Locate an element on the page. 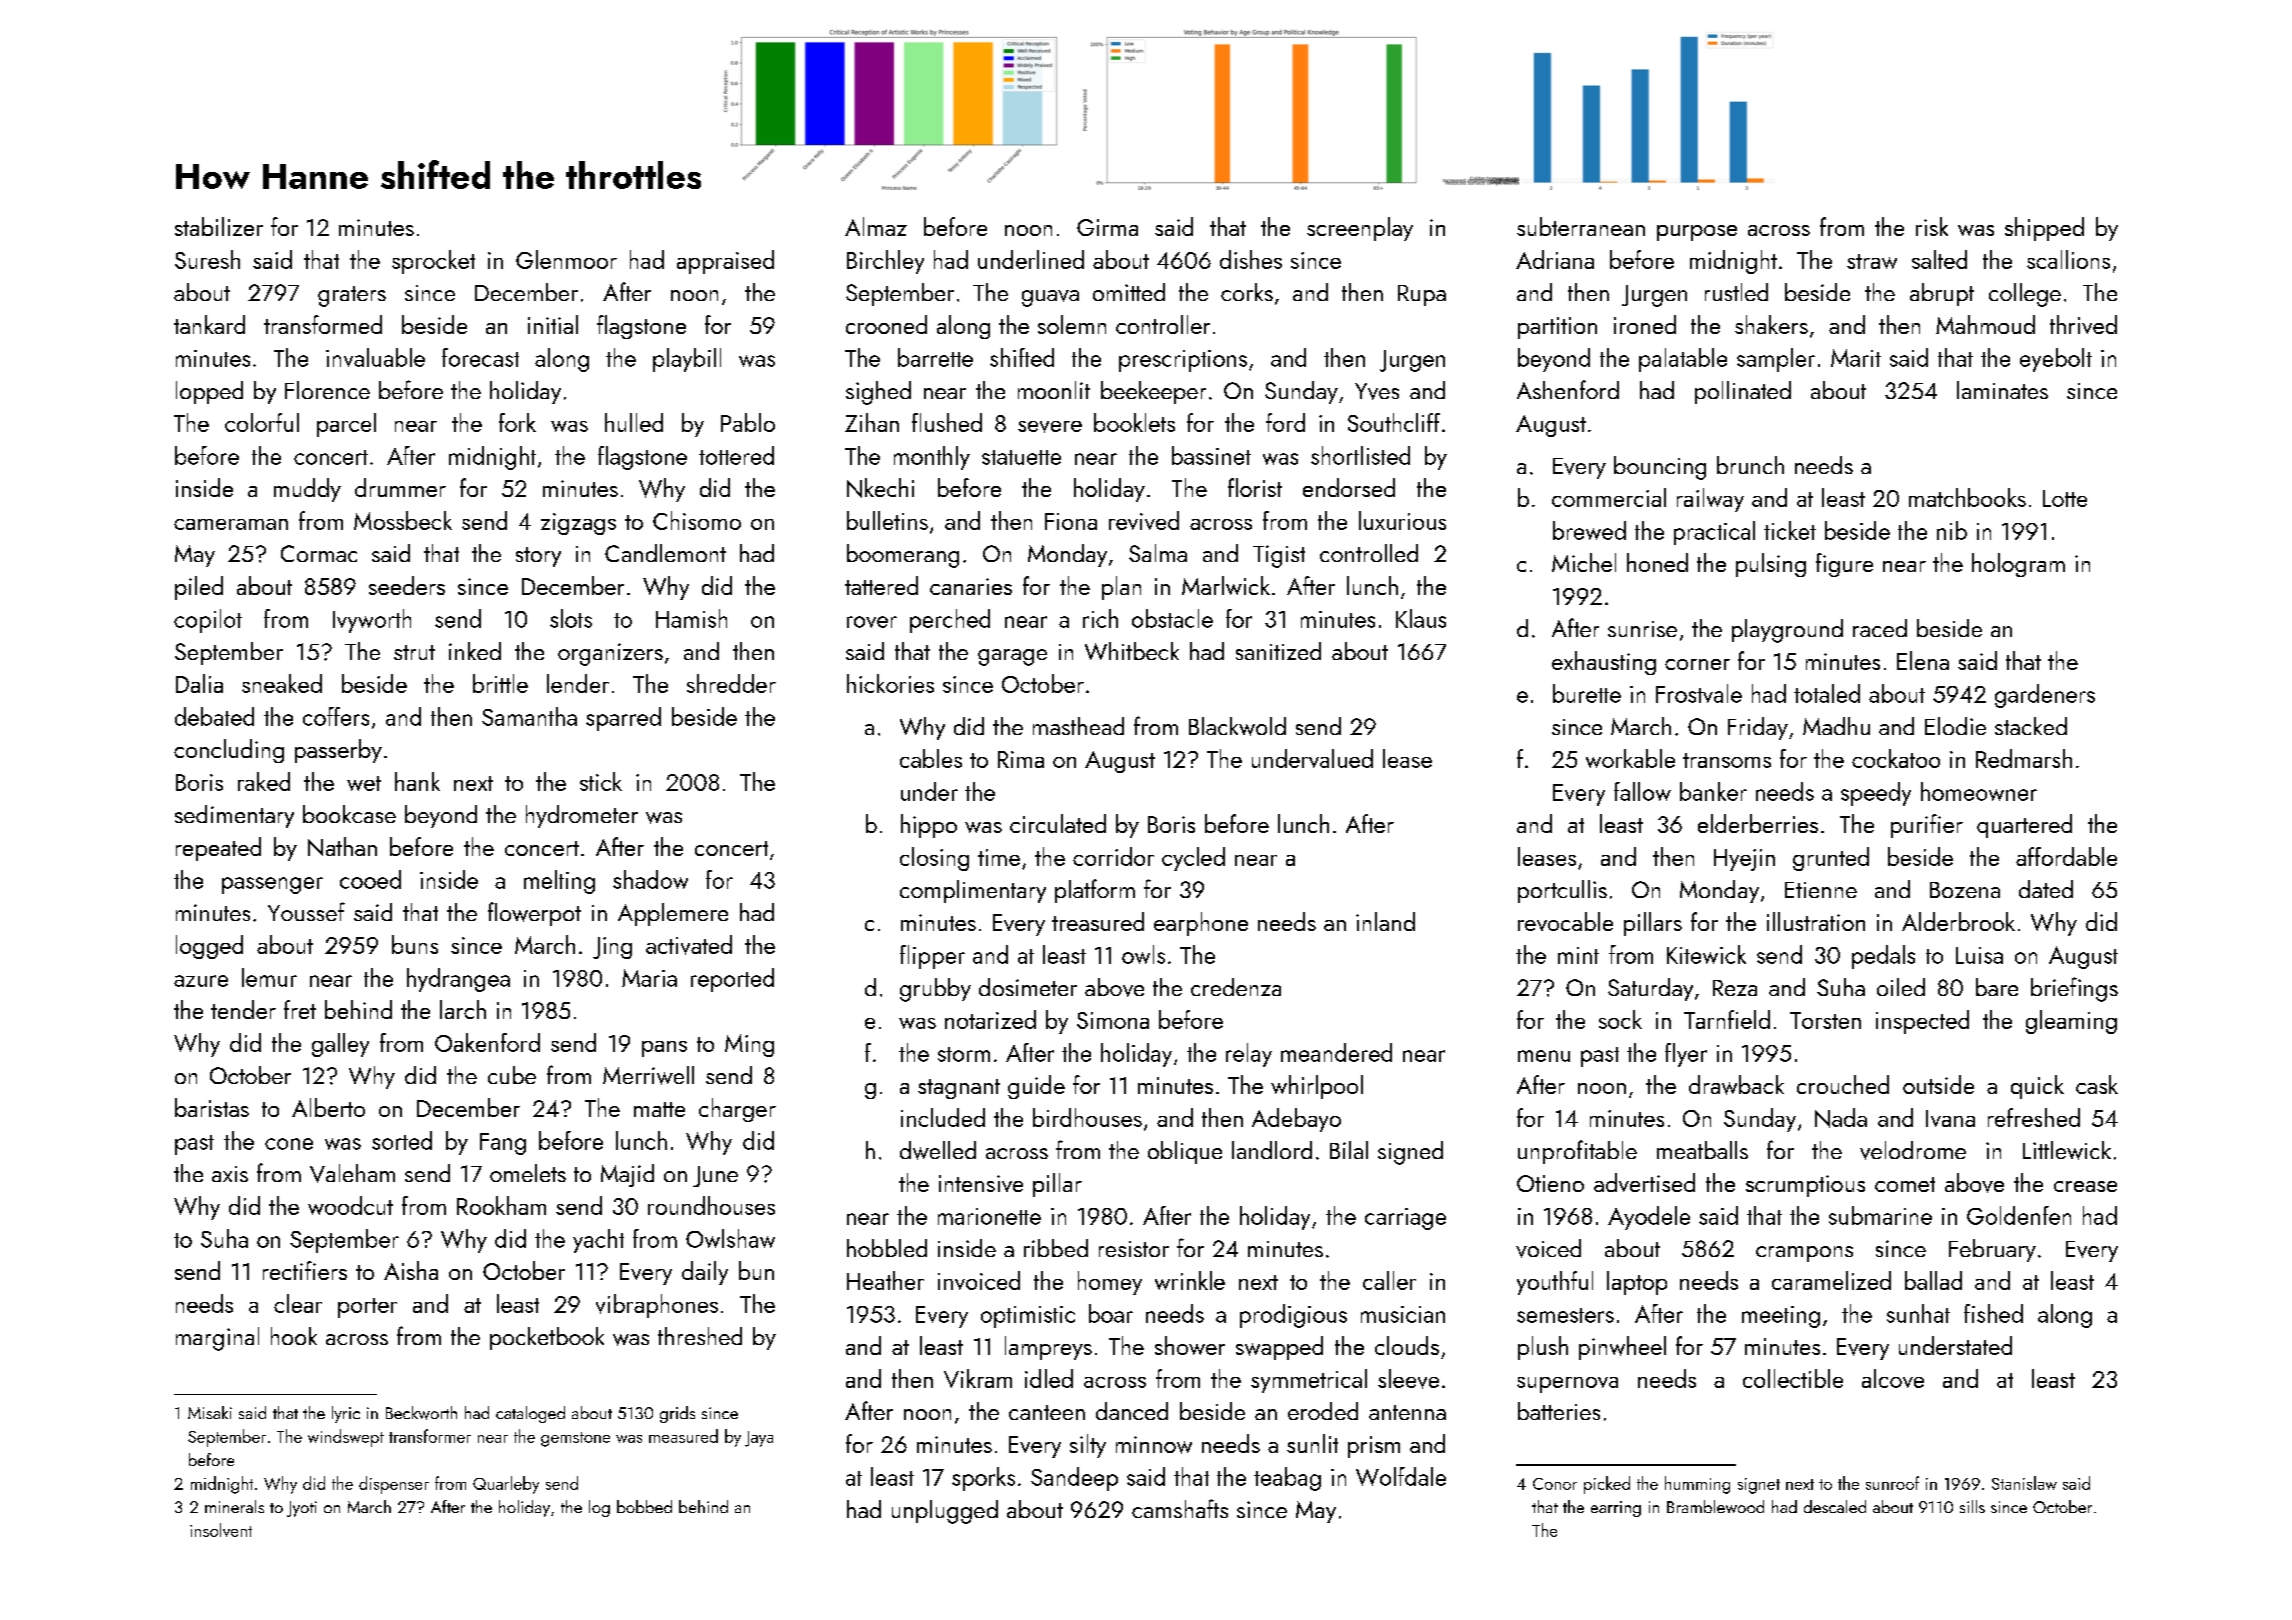 The width and height of the image is (2292, 1620). threshed is located at coordinates (700, 1336).
